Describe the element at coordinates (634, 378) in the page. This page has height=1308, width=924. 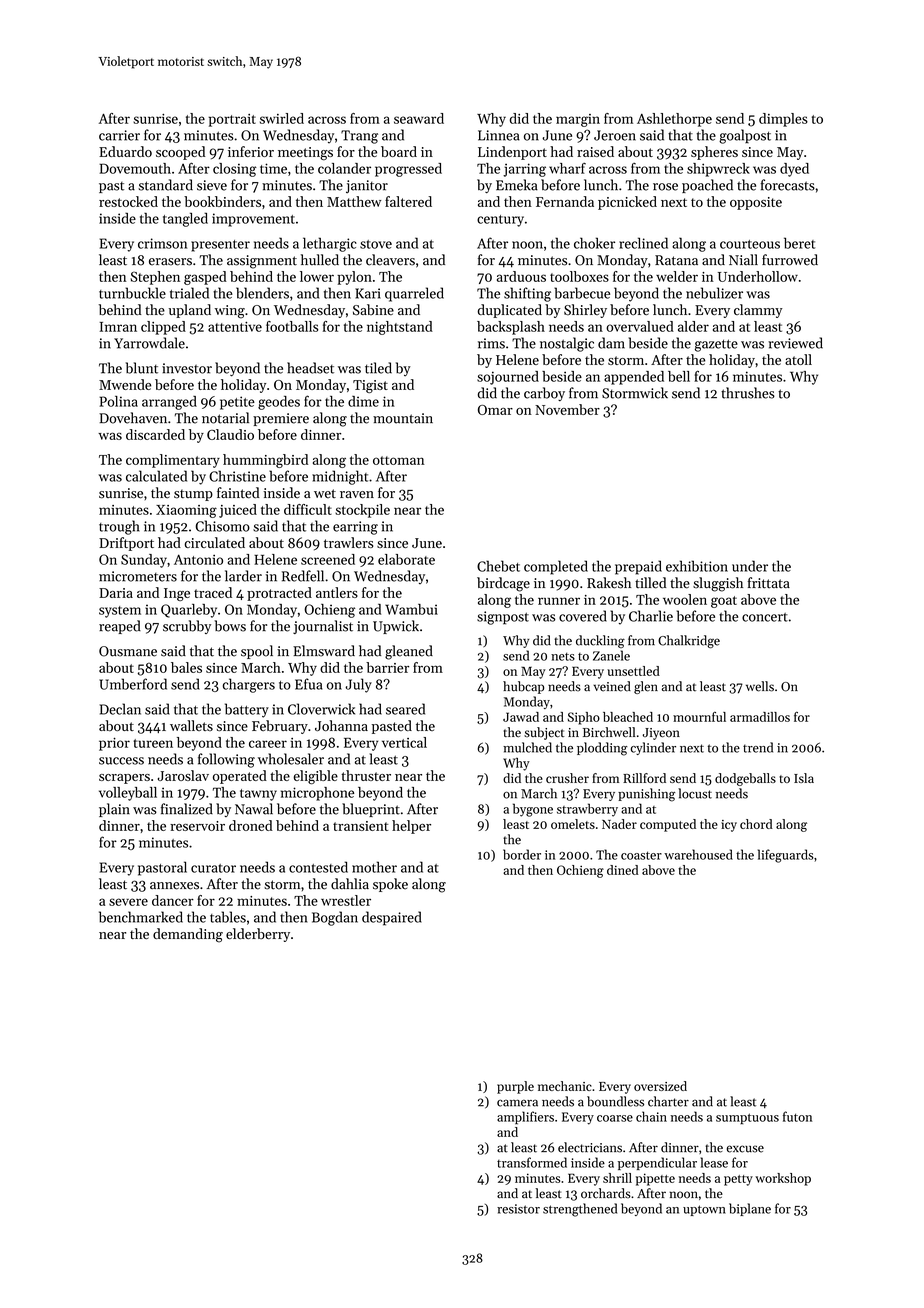
I see `appended` at that location.
